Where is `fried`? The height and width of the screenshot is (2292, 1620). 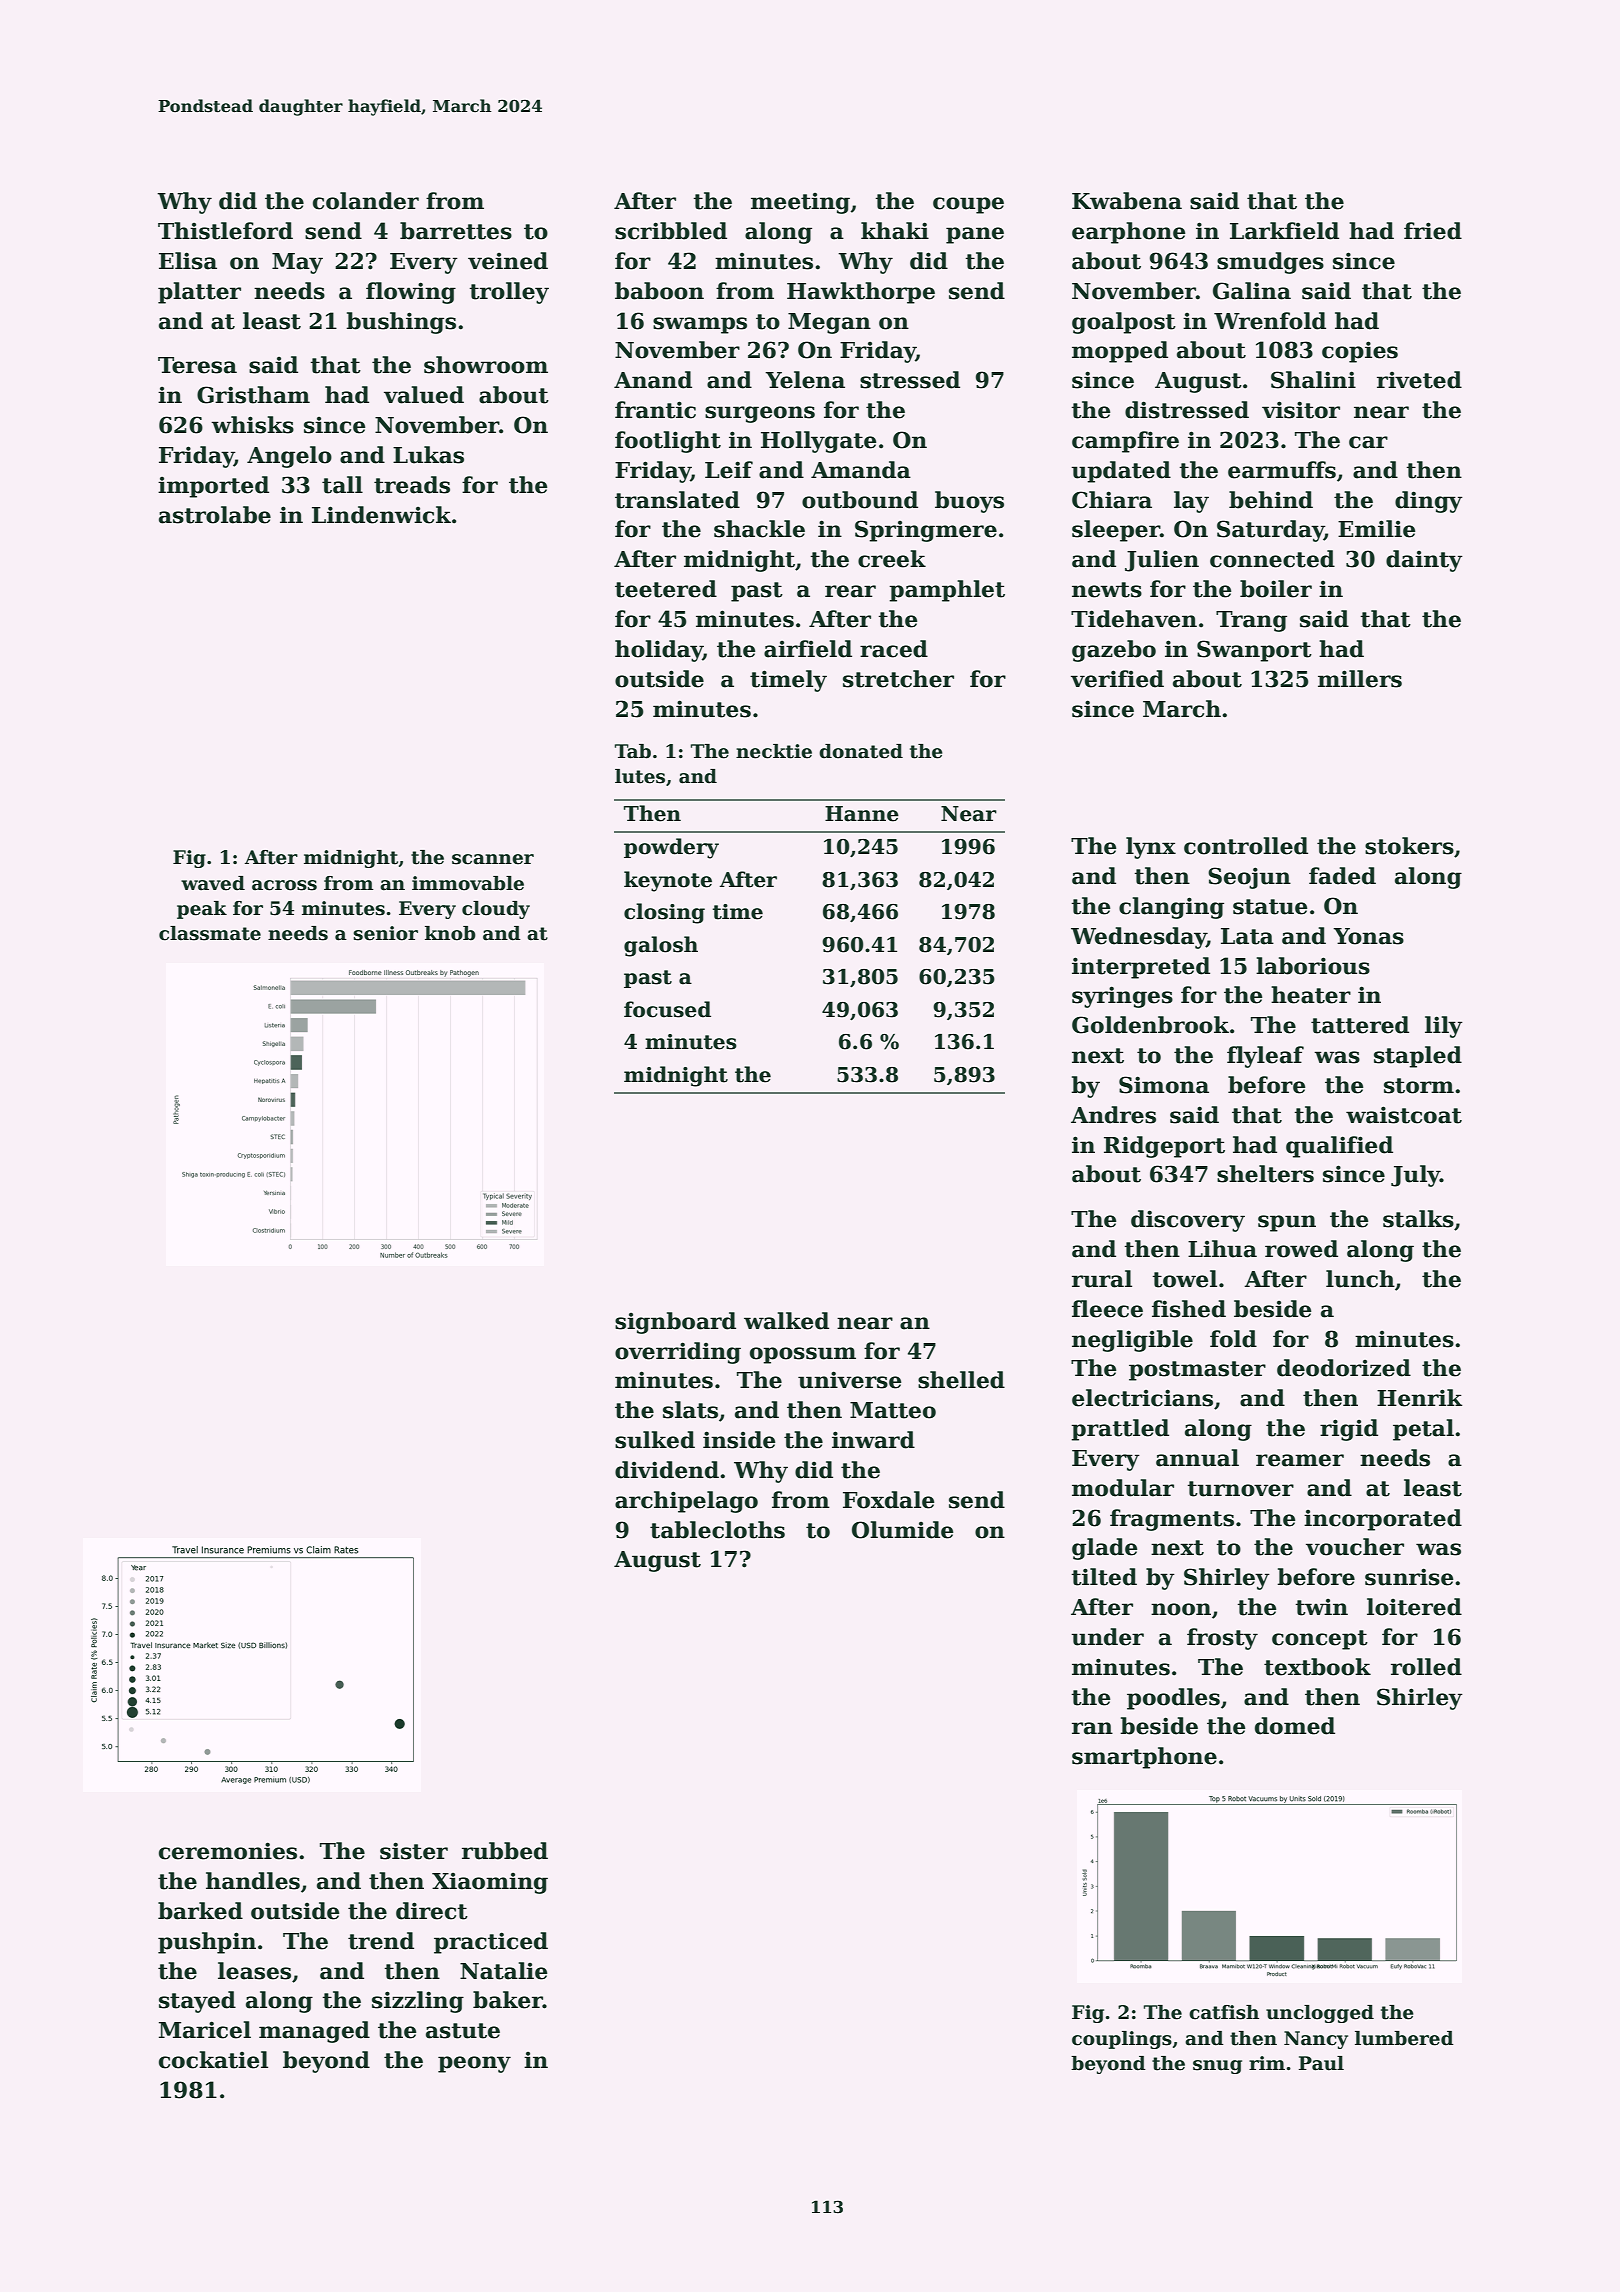 fried is located at coordinates (1433, 231).
